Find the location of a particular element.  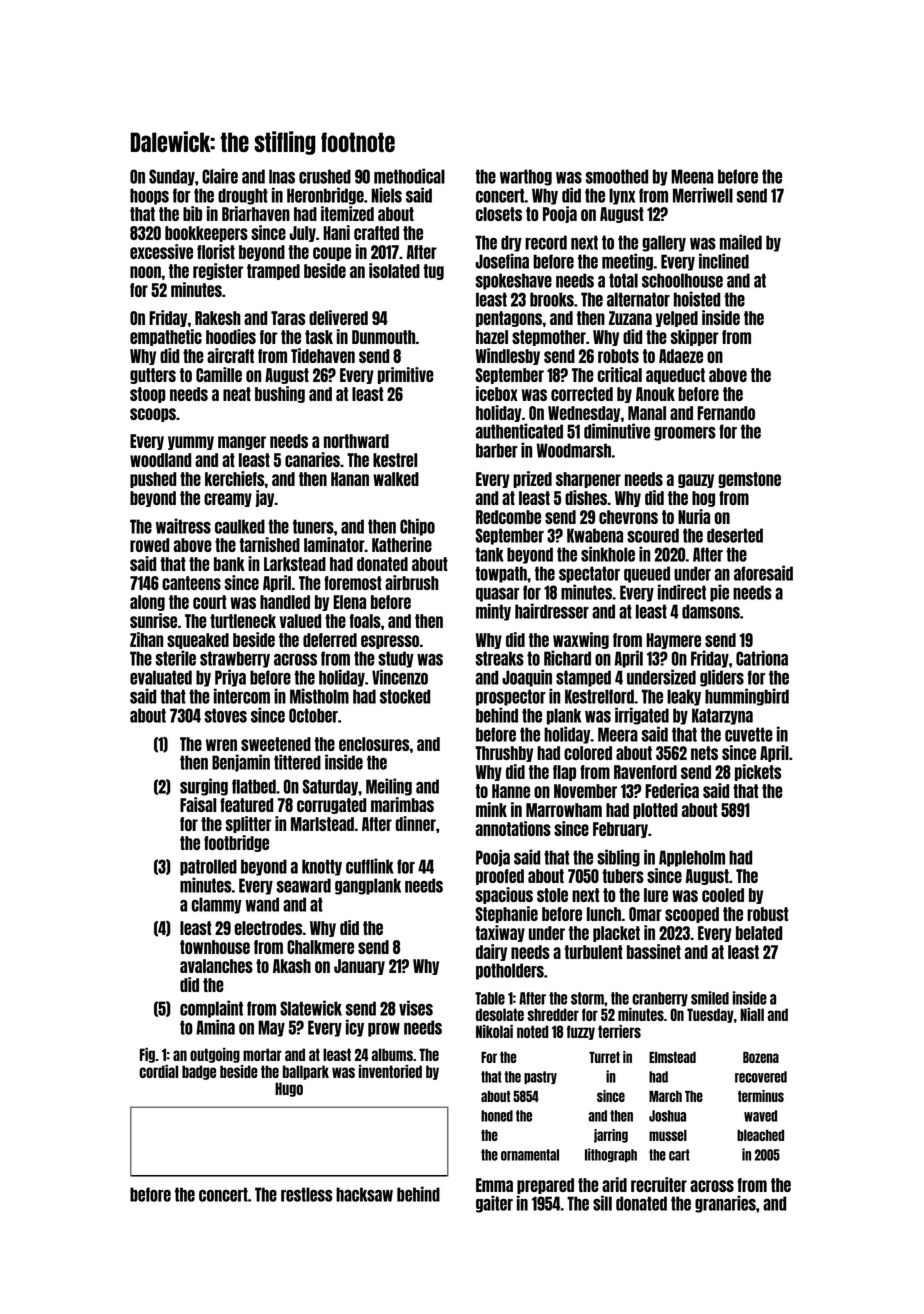

terriers is located at coordinates (619, 1031).
